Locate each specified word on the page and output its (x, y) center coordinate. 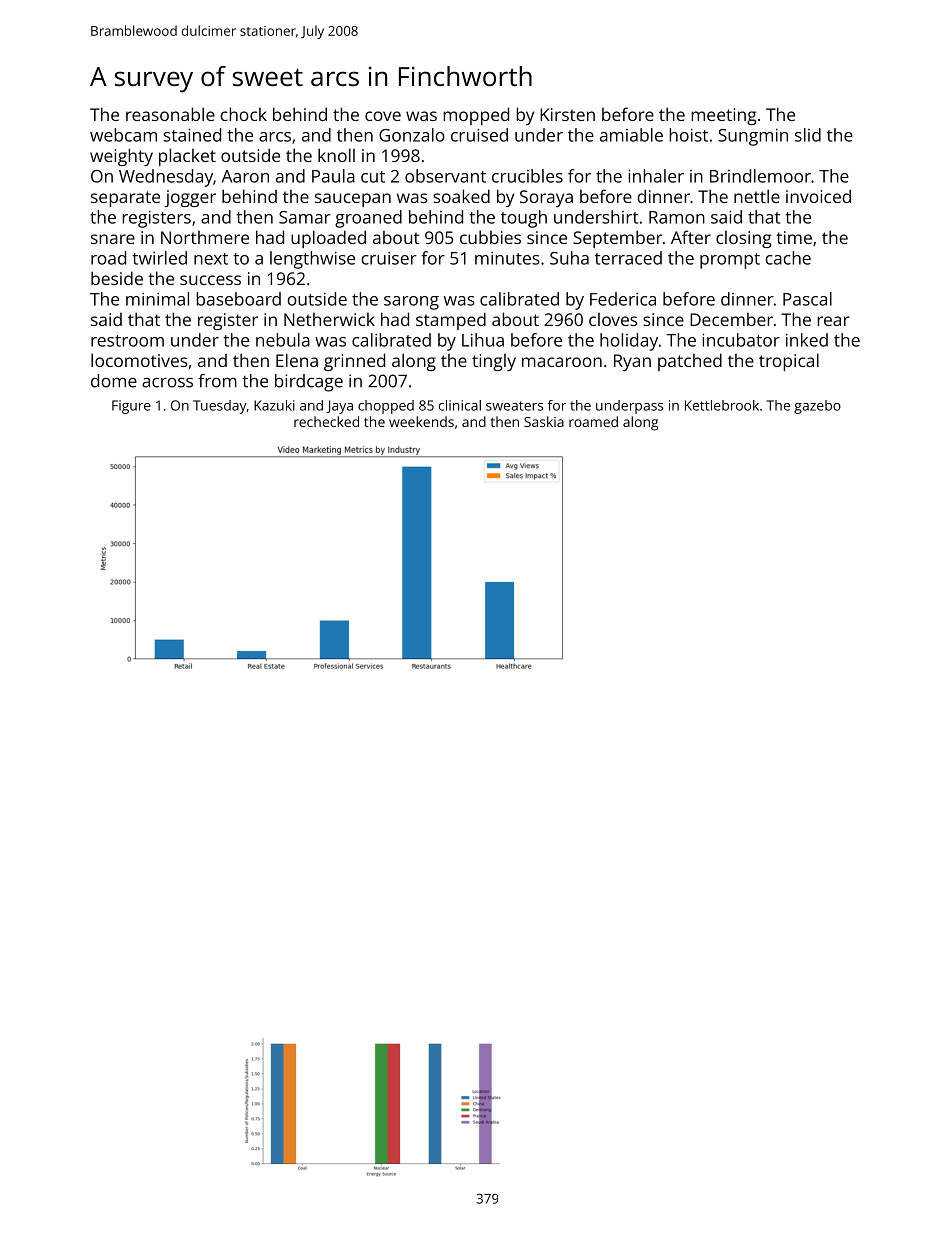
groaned (368, 219)
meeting (723, 116)
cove (383, 116)
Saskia (544, 421)
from (217, 381)
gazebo (817, 407)
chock (243, 114)
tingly (494, 362)
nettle (757, 196)
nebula (283, 340)
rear (833, 321)
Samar (305, 217)
